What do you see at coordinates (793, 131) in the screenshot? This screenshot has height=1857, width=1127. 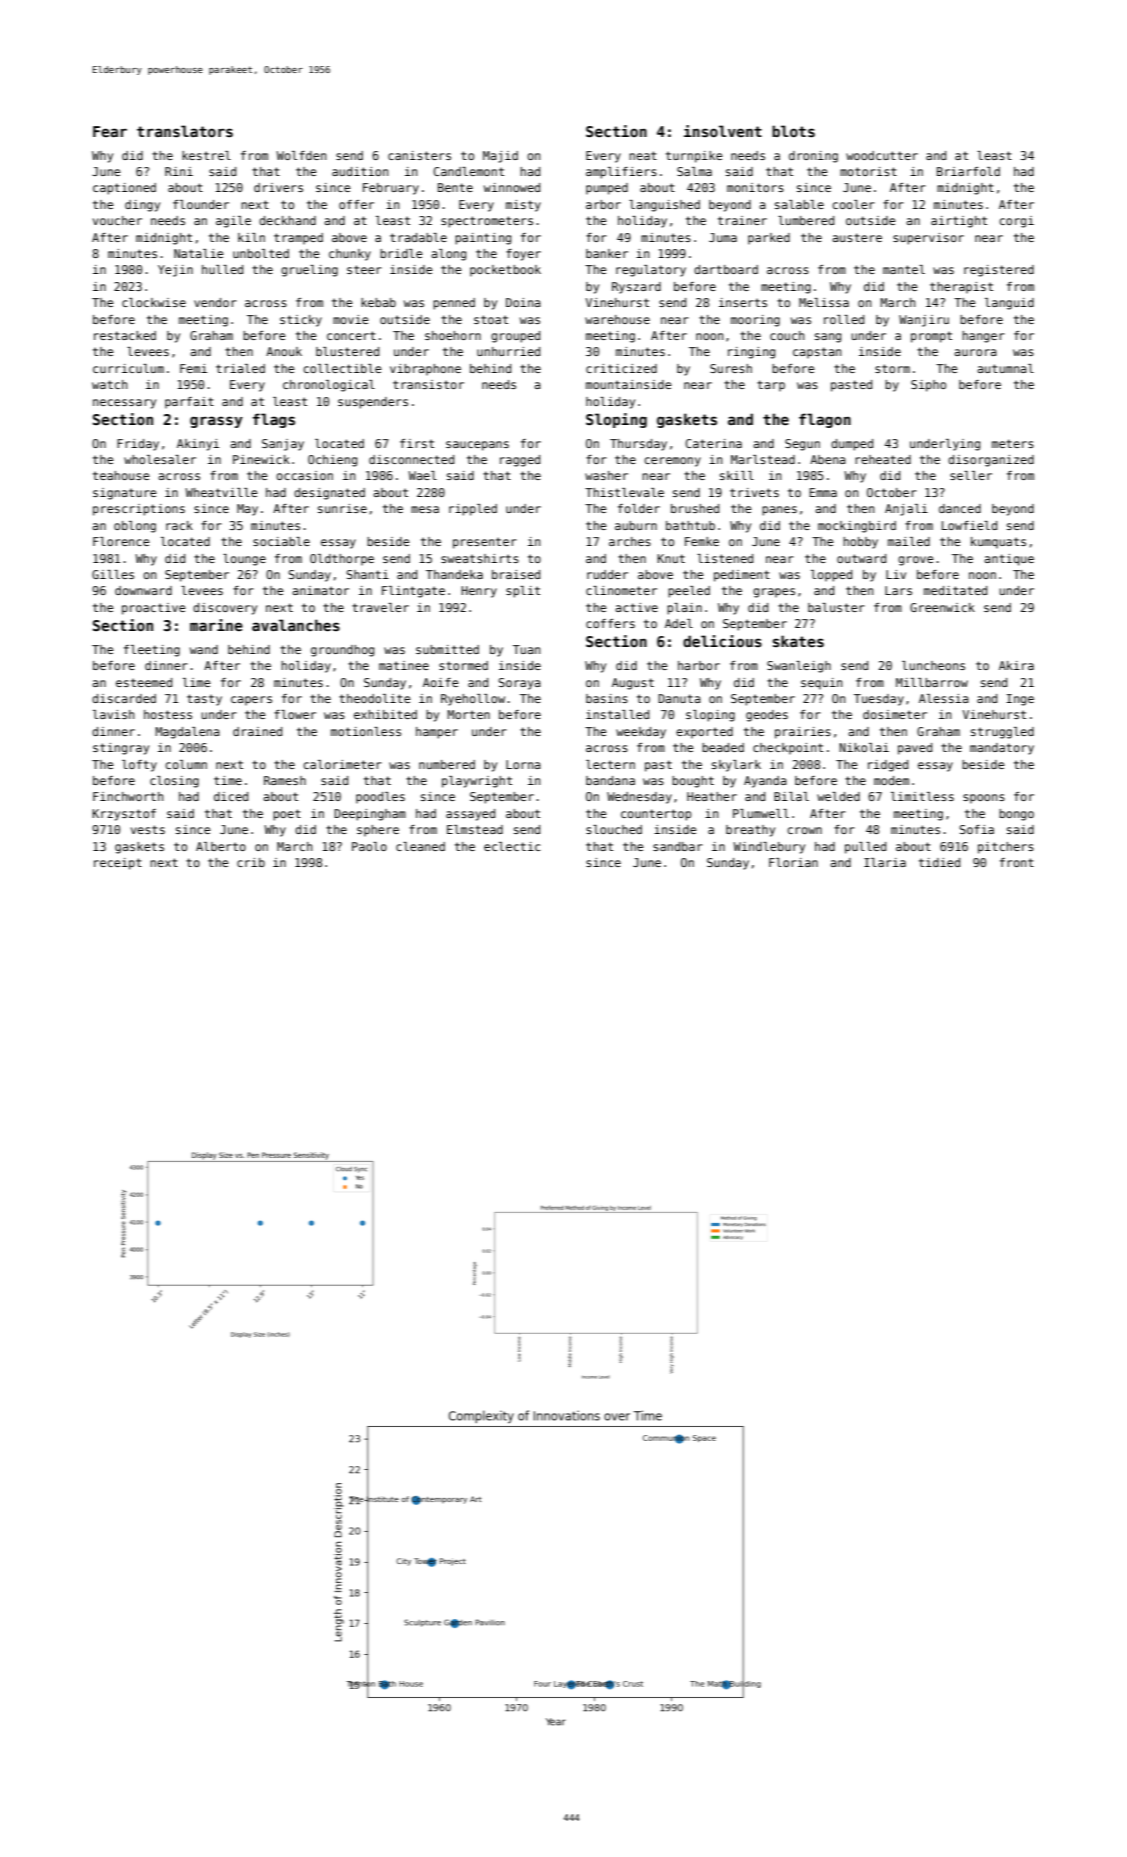 I see `blots` at bounding box center [793, 131].
